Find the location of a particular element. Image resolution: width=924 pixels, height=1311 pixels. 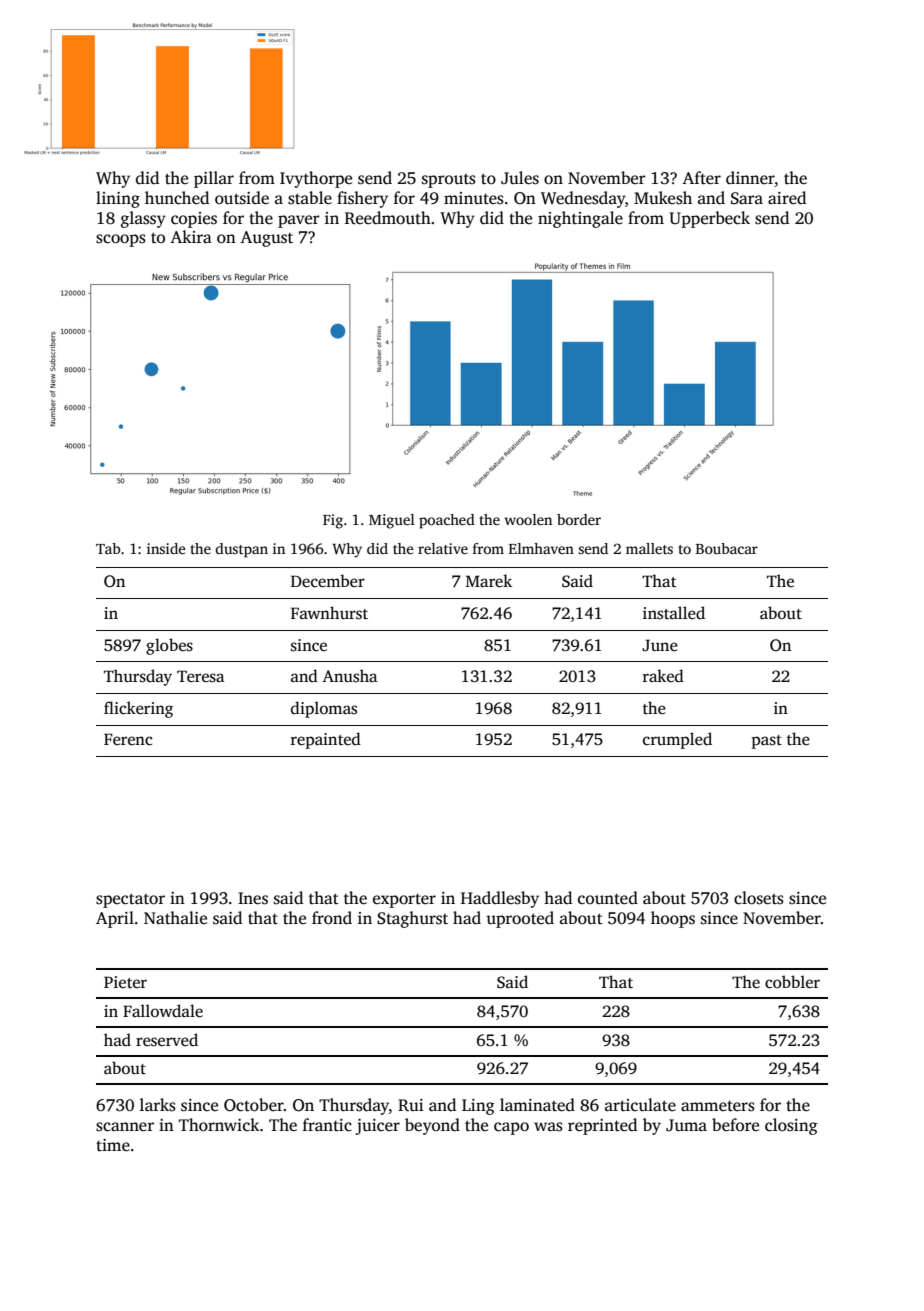

Jules is located at coordinates (520, 178).
